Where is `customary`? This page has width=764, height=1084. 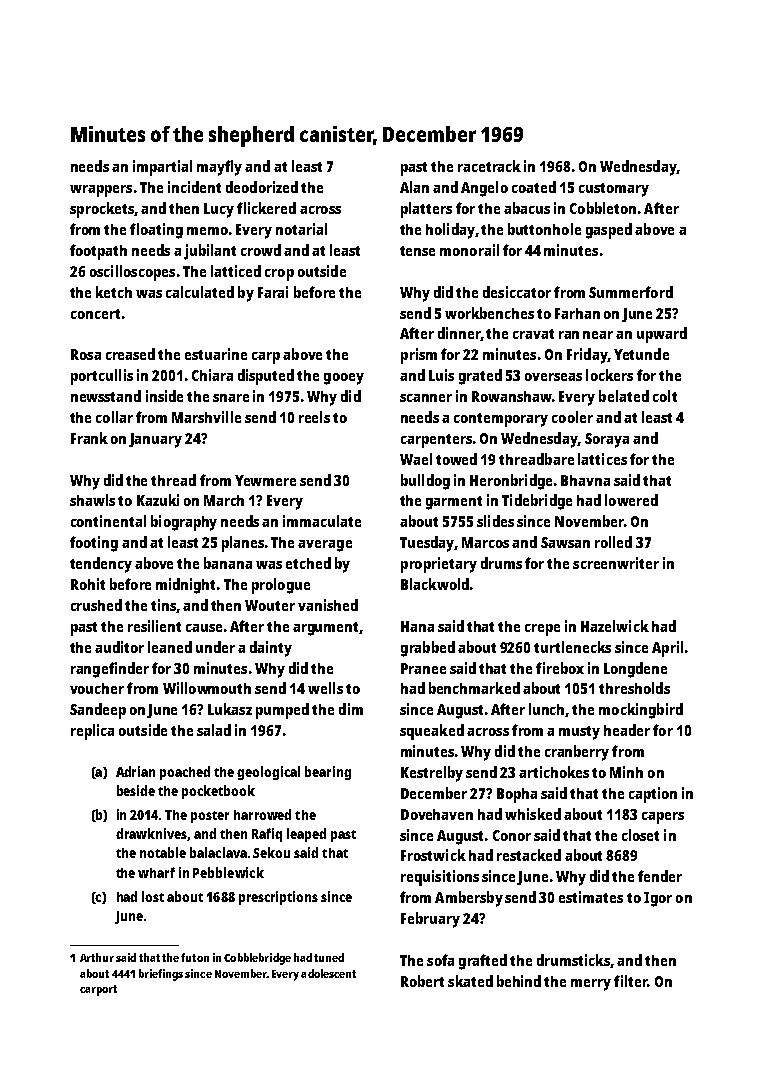 customary is located at coordinates (614, 190).
